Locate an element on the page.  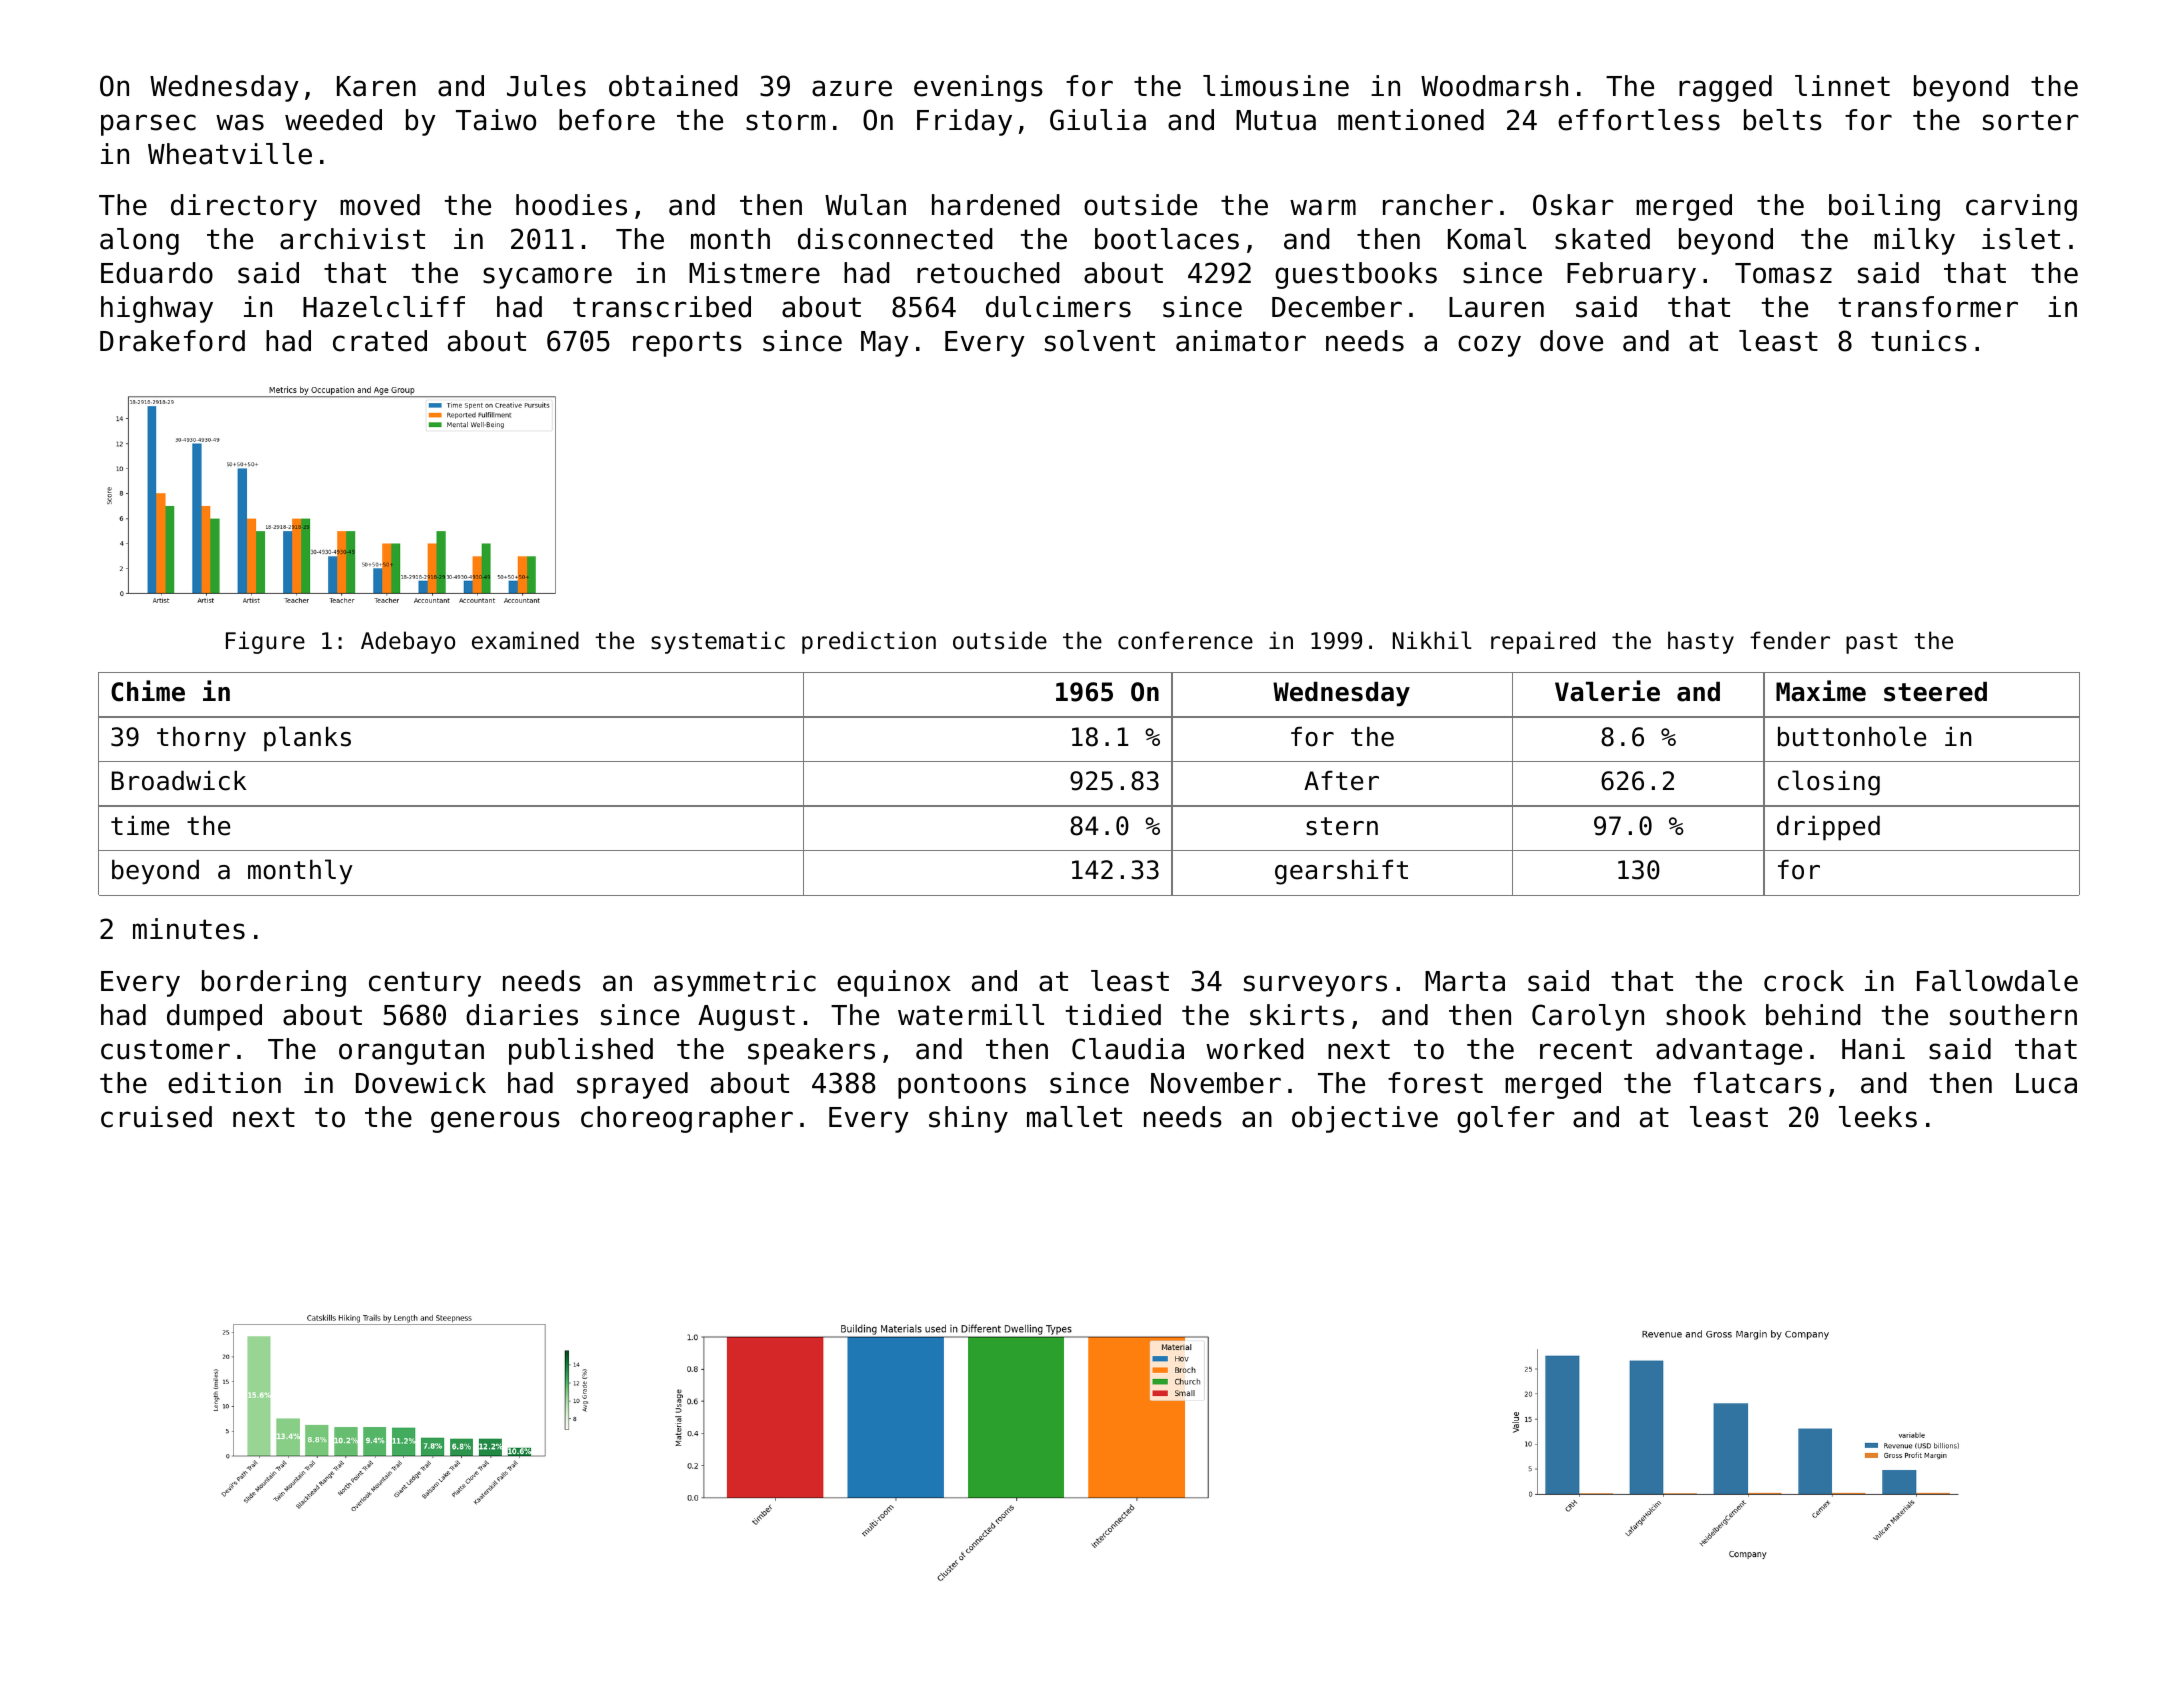
steered is located at coordinates (1935, 692).
